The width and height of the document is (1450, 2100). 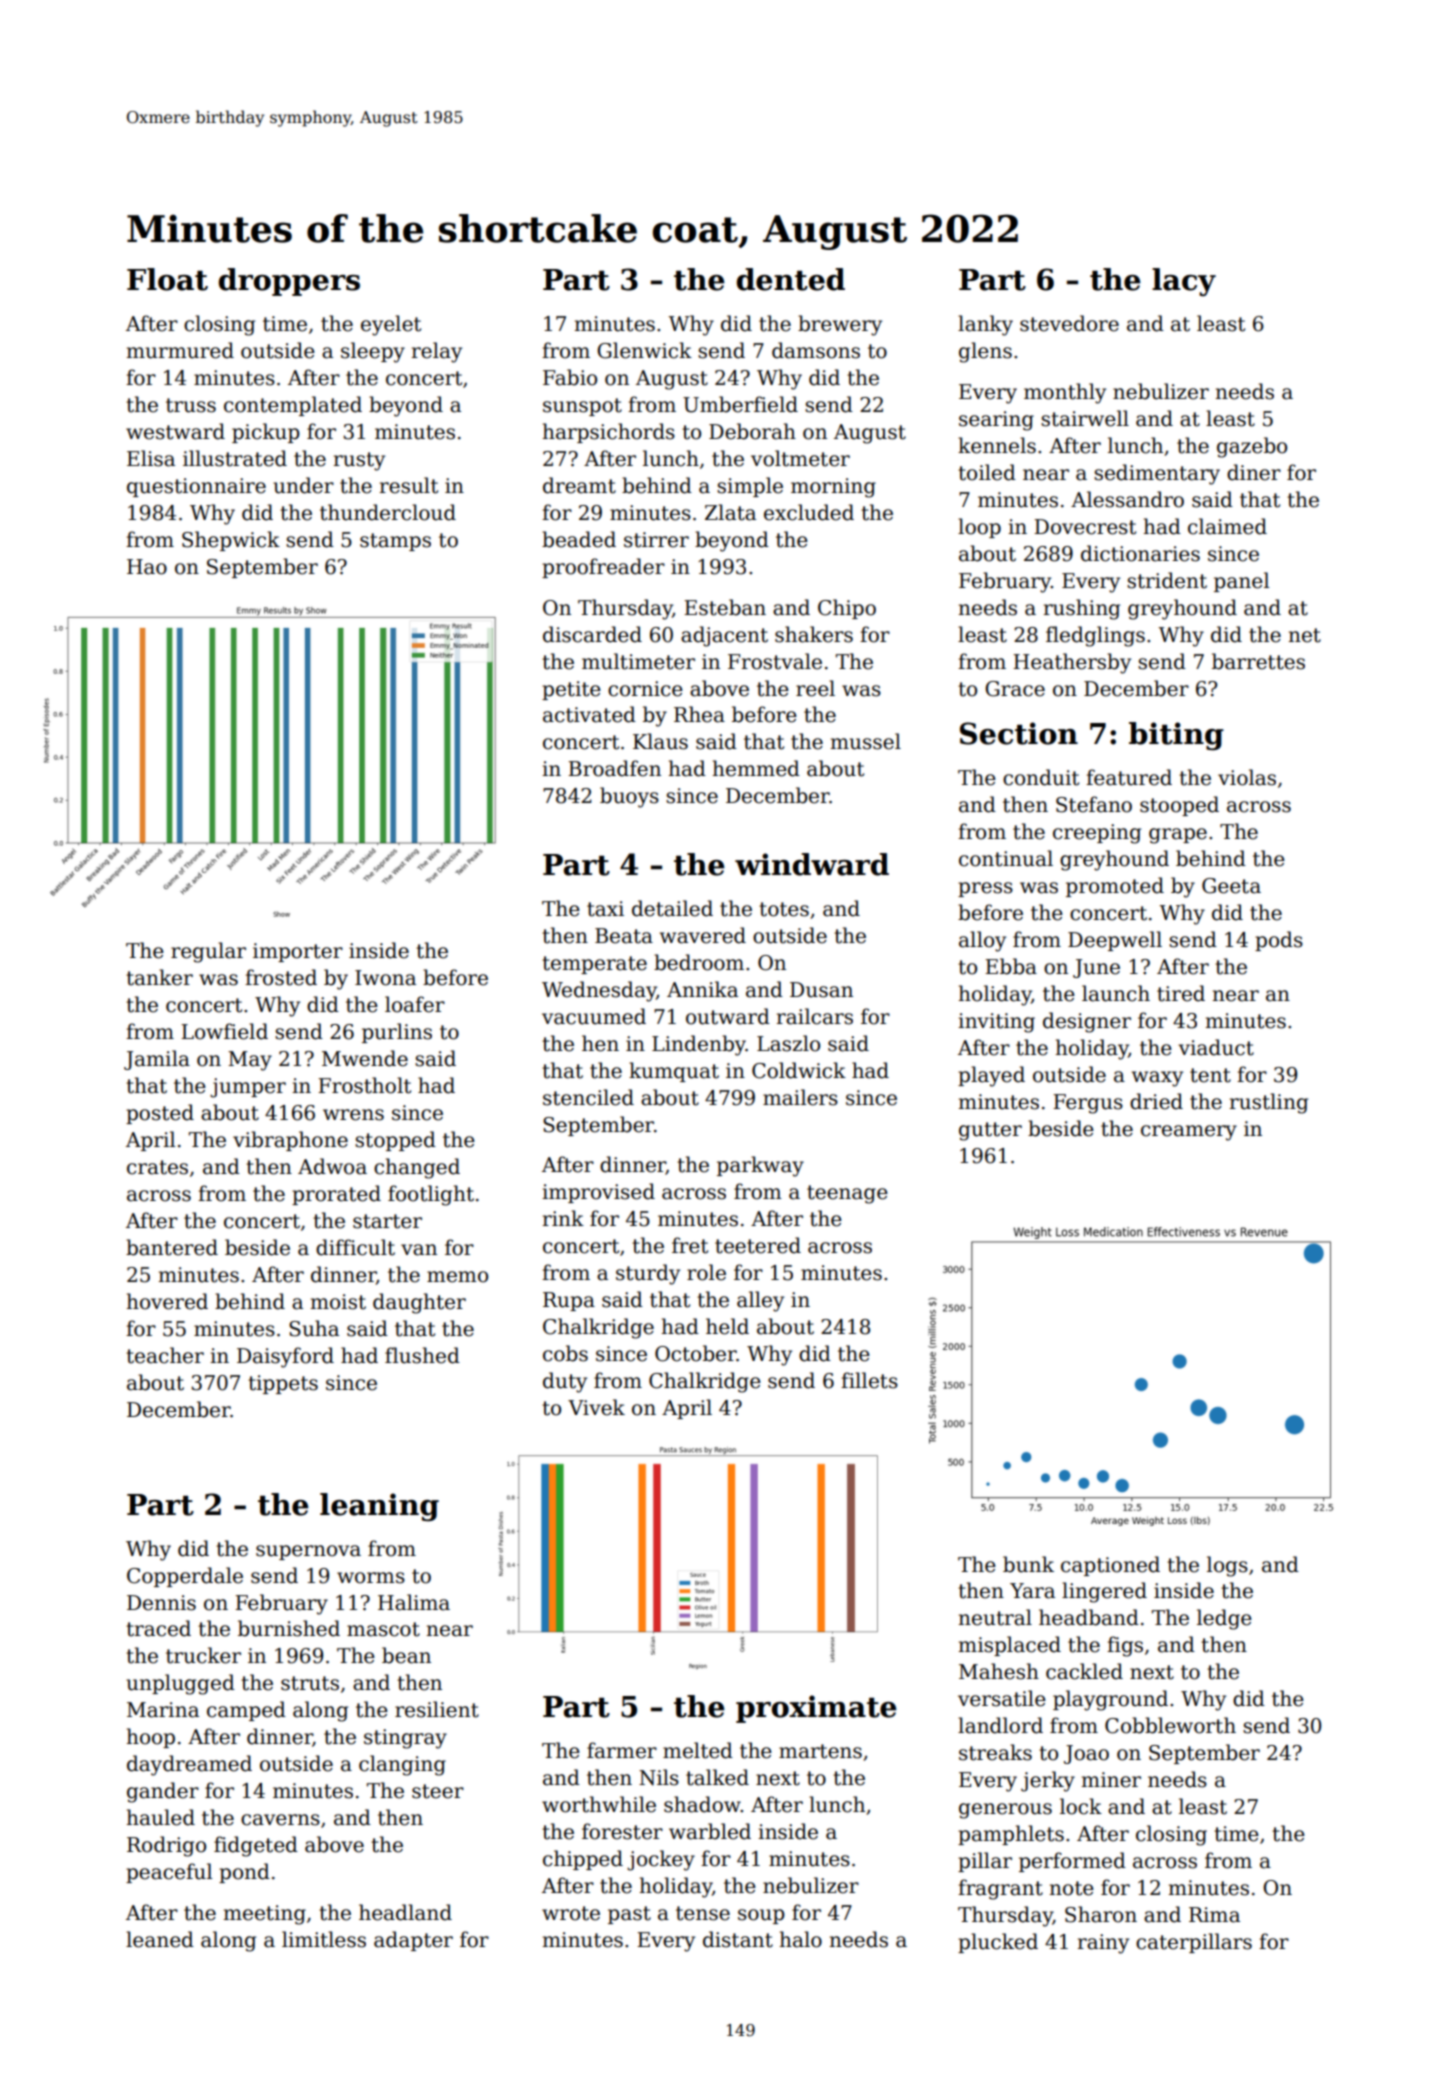 What do you see at coordinates (353, 1115) in the document?
I see `wrens` at bounding box center [353, 1115].
